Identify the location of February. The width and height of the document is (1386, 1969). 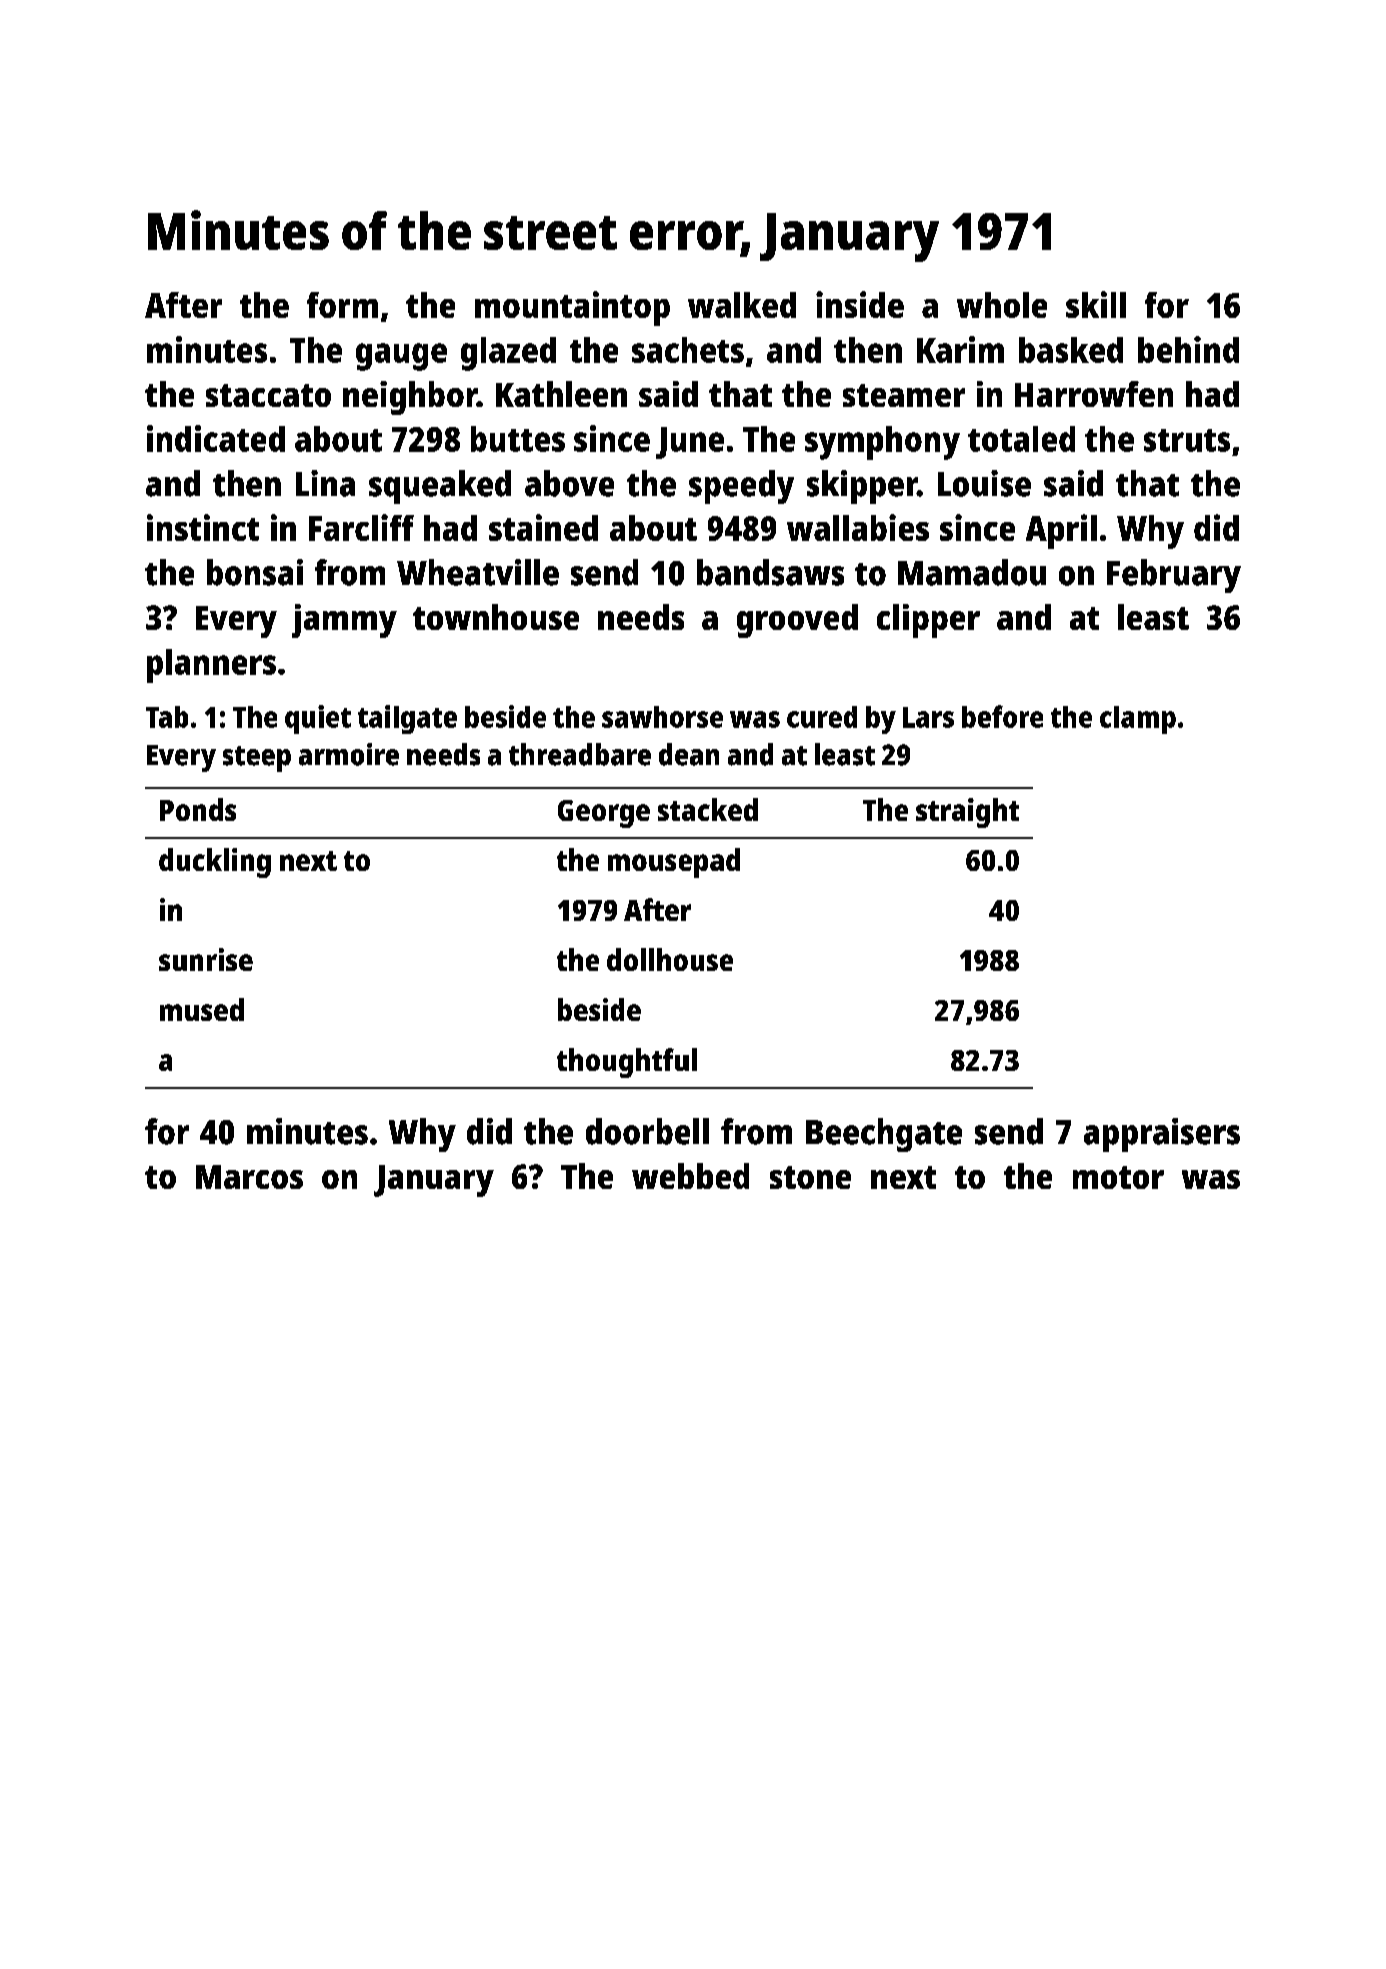
(1174, 576).
